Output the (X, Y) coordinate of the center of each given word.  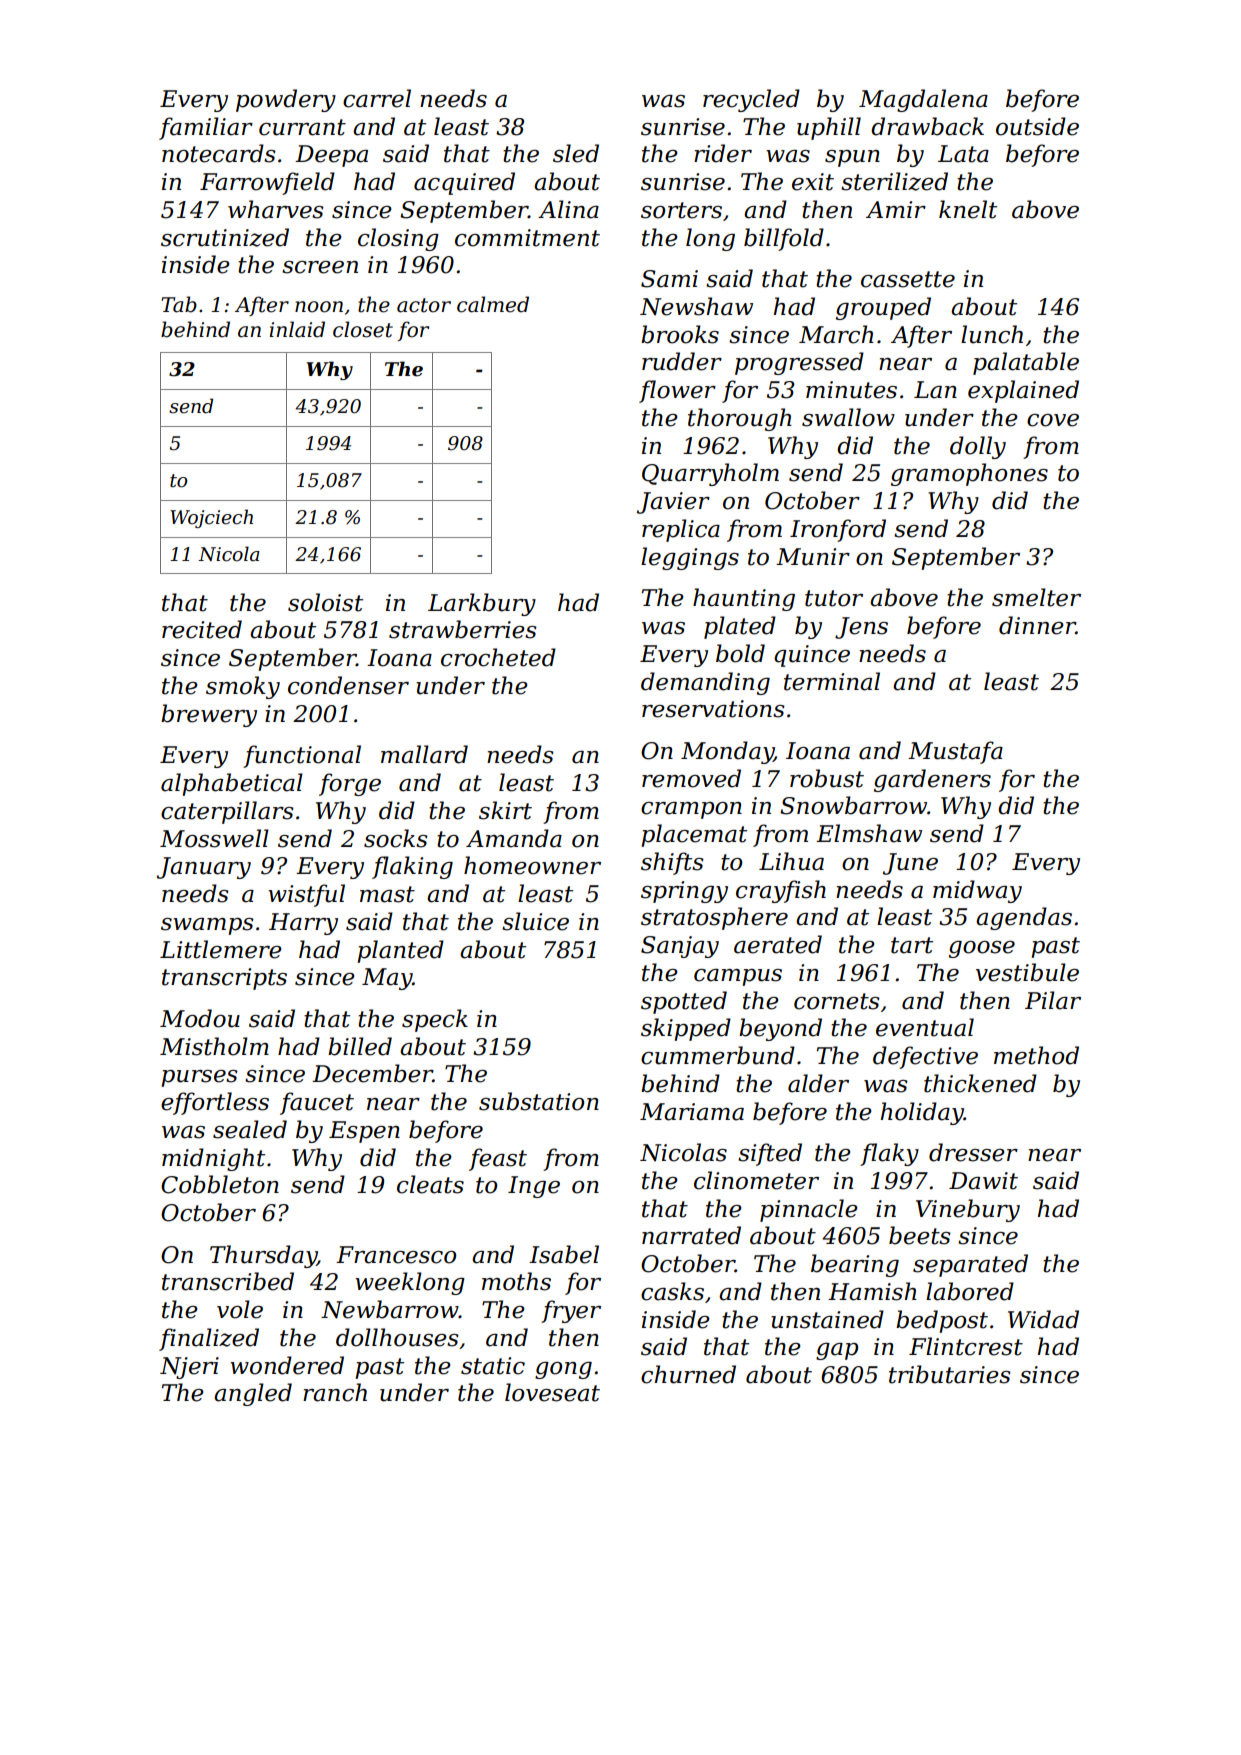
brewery (209, 715)
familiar (206, 128)
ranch (335, 1392)
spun (852, 158)
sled (576, 153)
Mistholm (214, 1046)
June (910, 864)
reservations (713, 709)
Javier (673, 503)
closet (363, 329)
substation (539, 1101)
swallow (848, 417)
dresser (973, 1152)
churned (688, 1374)
